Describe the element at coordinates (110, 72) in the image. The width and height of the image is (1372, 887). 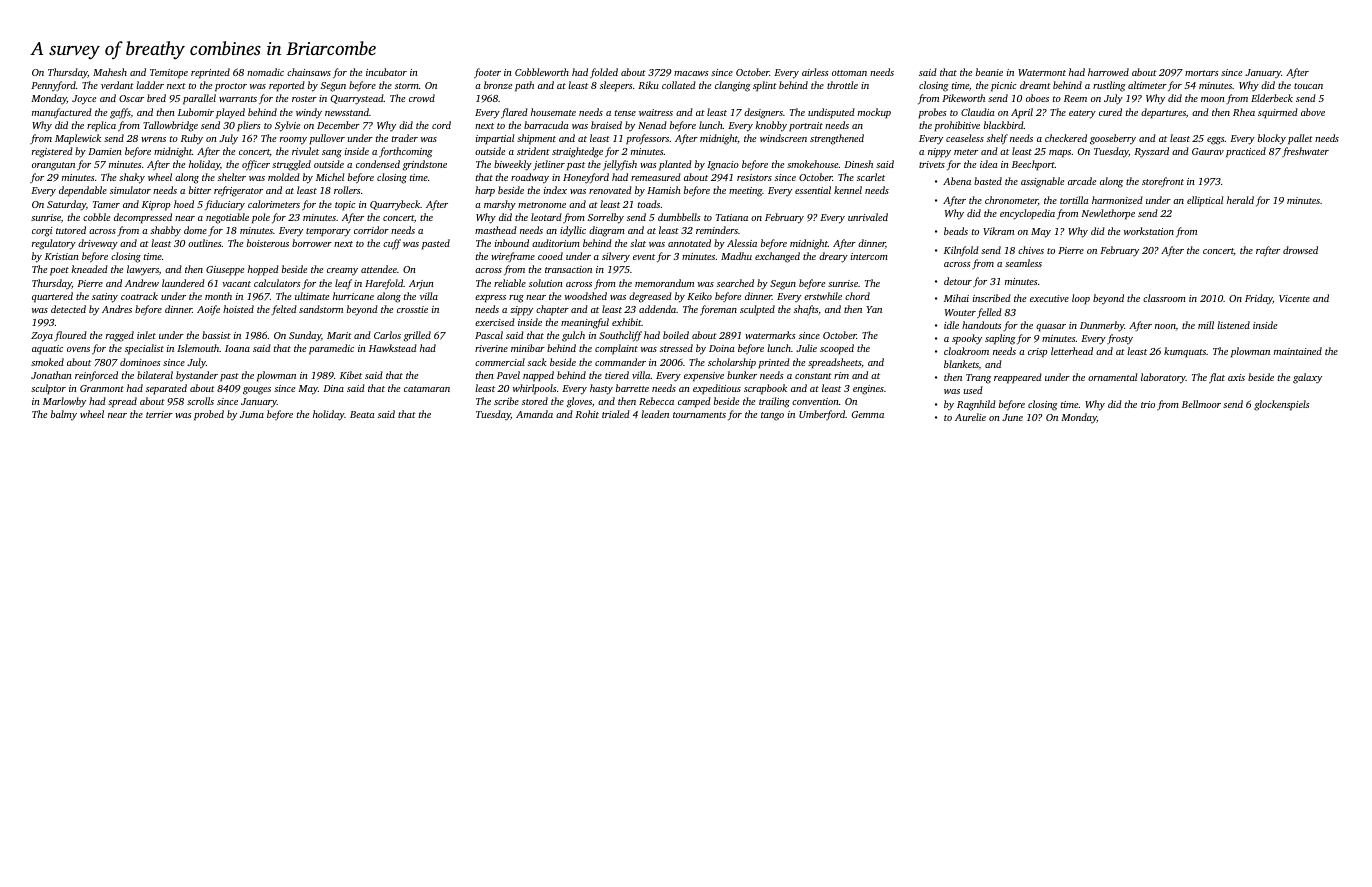
I see `Mahesh` at that location.
